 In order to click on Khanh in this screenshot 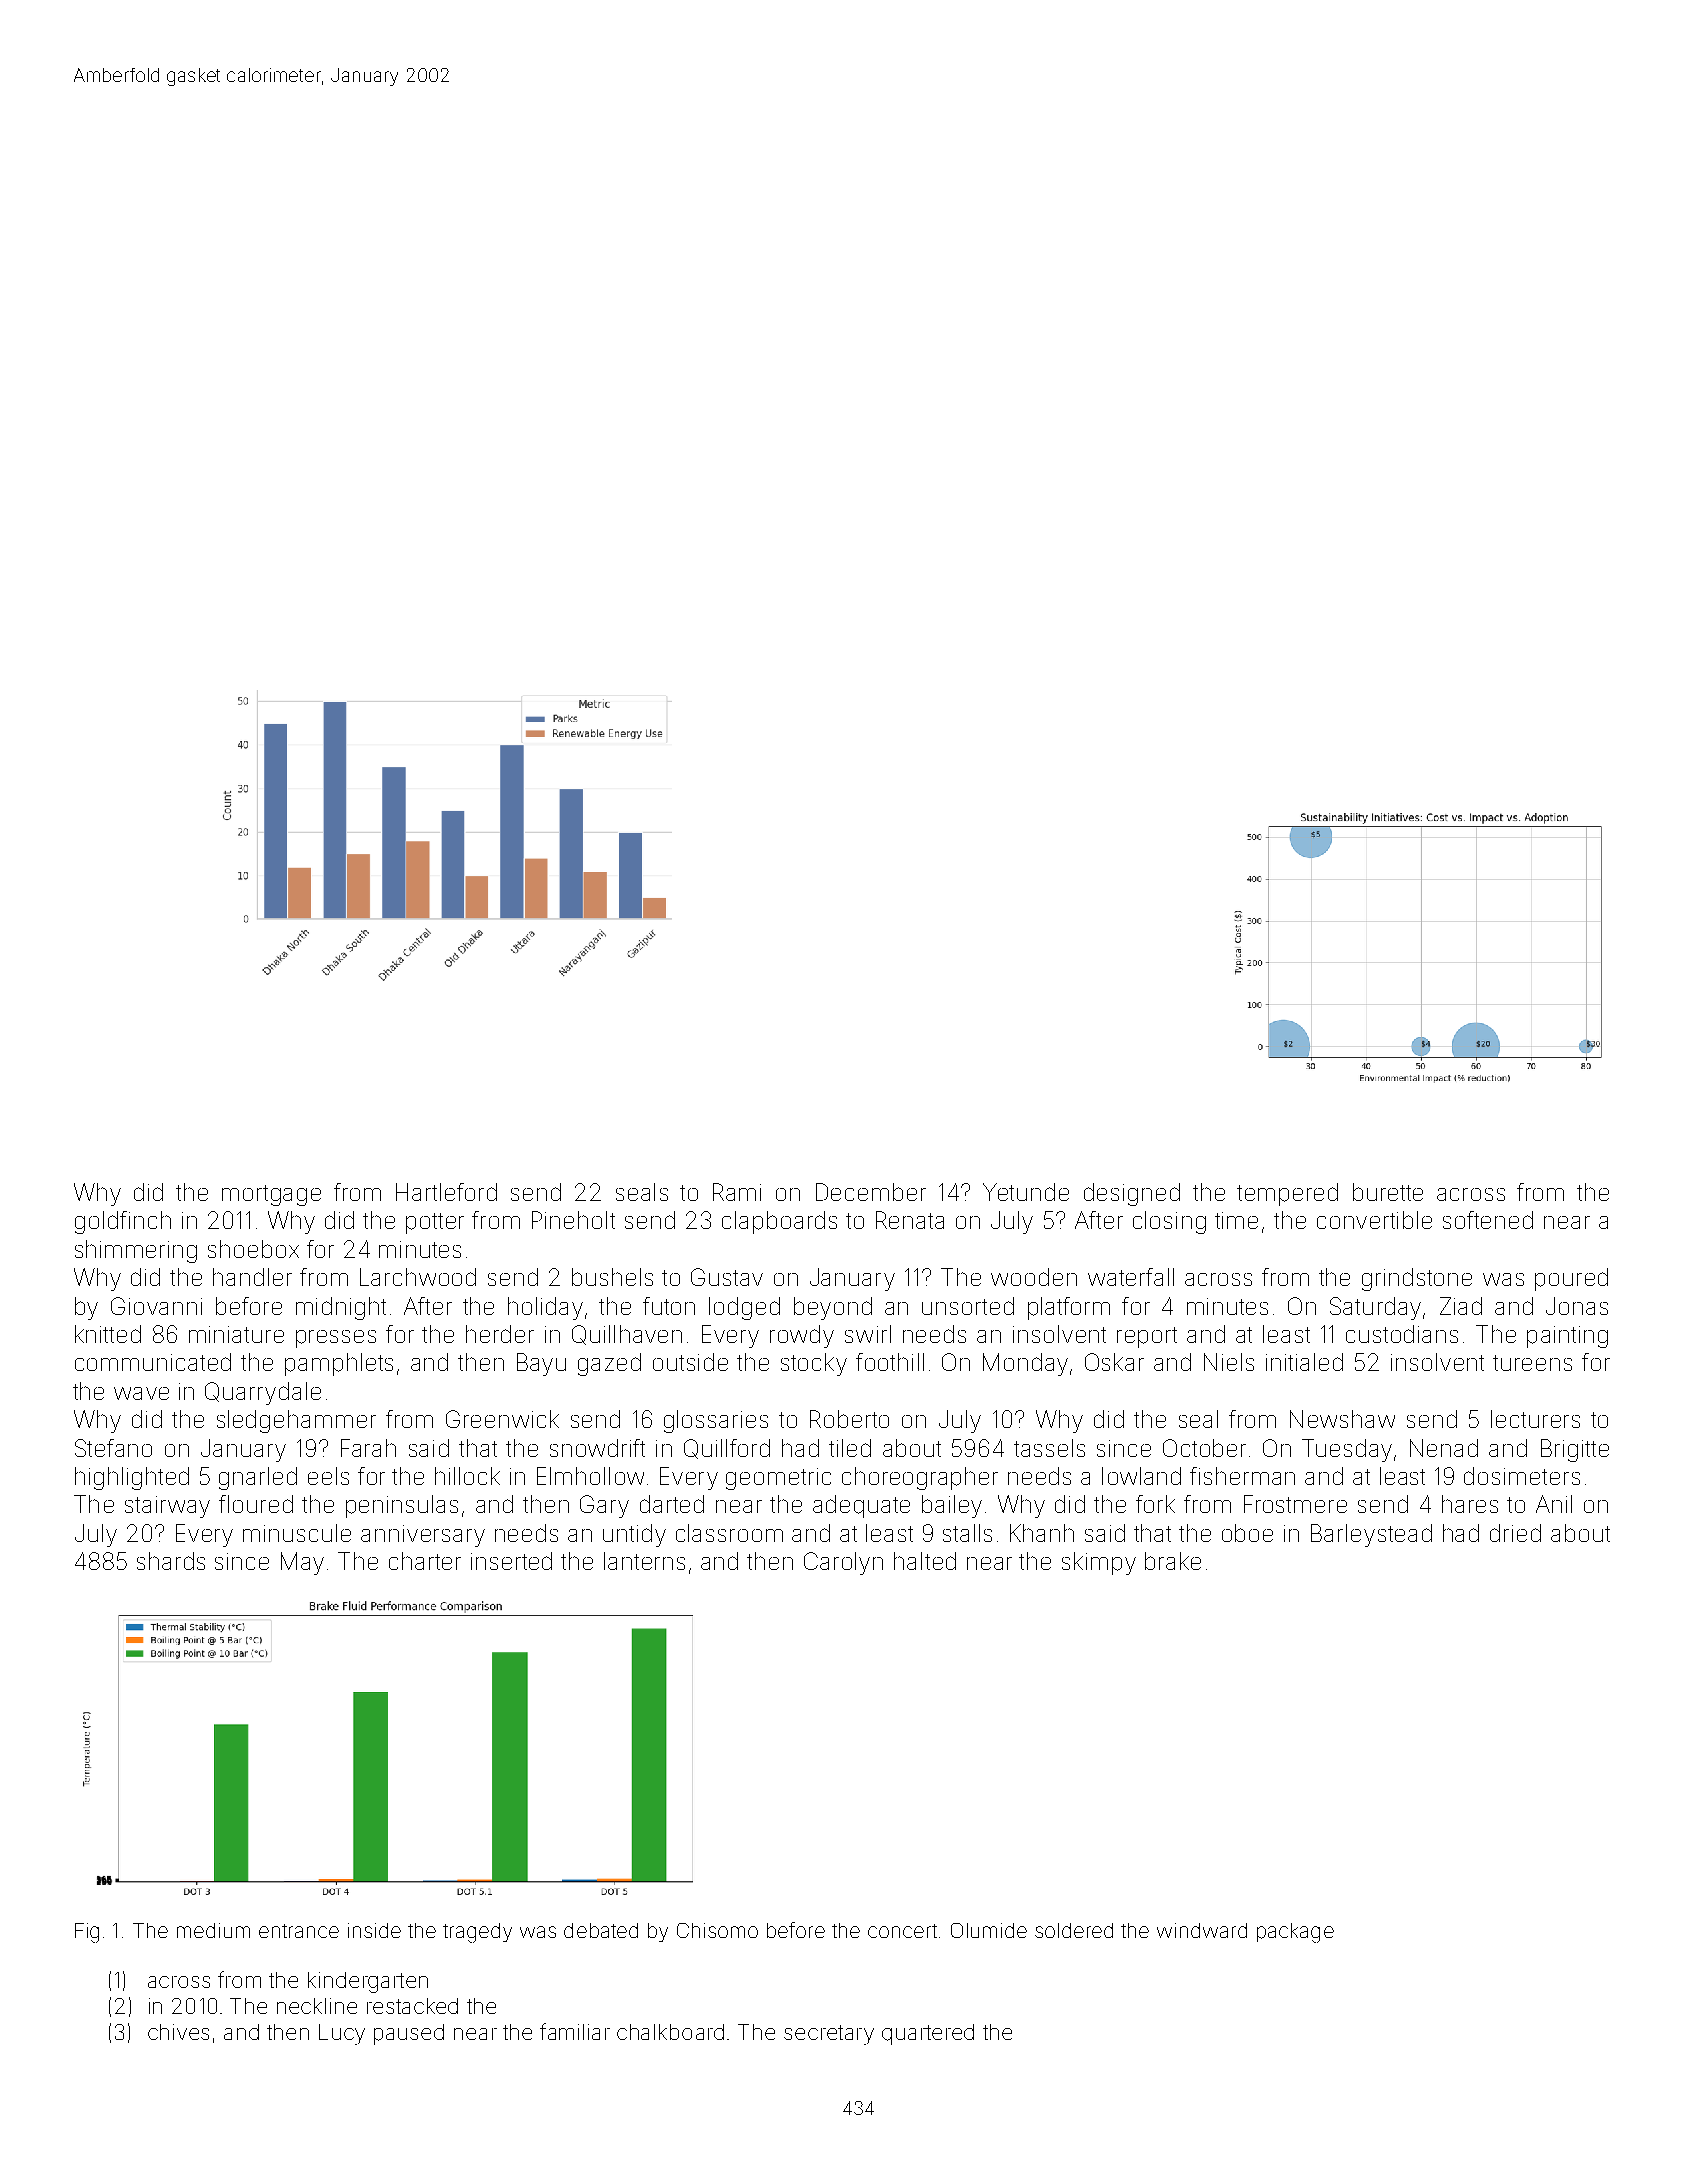, I will do `click(1042, 1533)`.
